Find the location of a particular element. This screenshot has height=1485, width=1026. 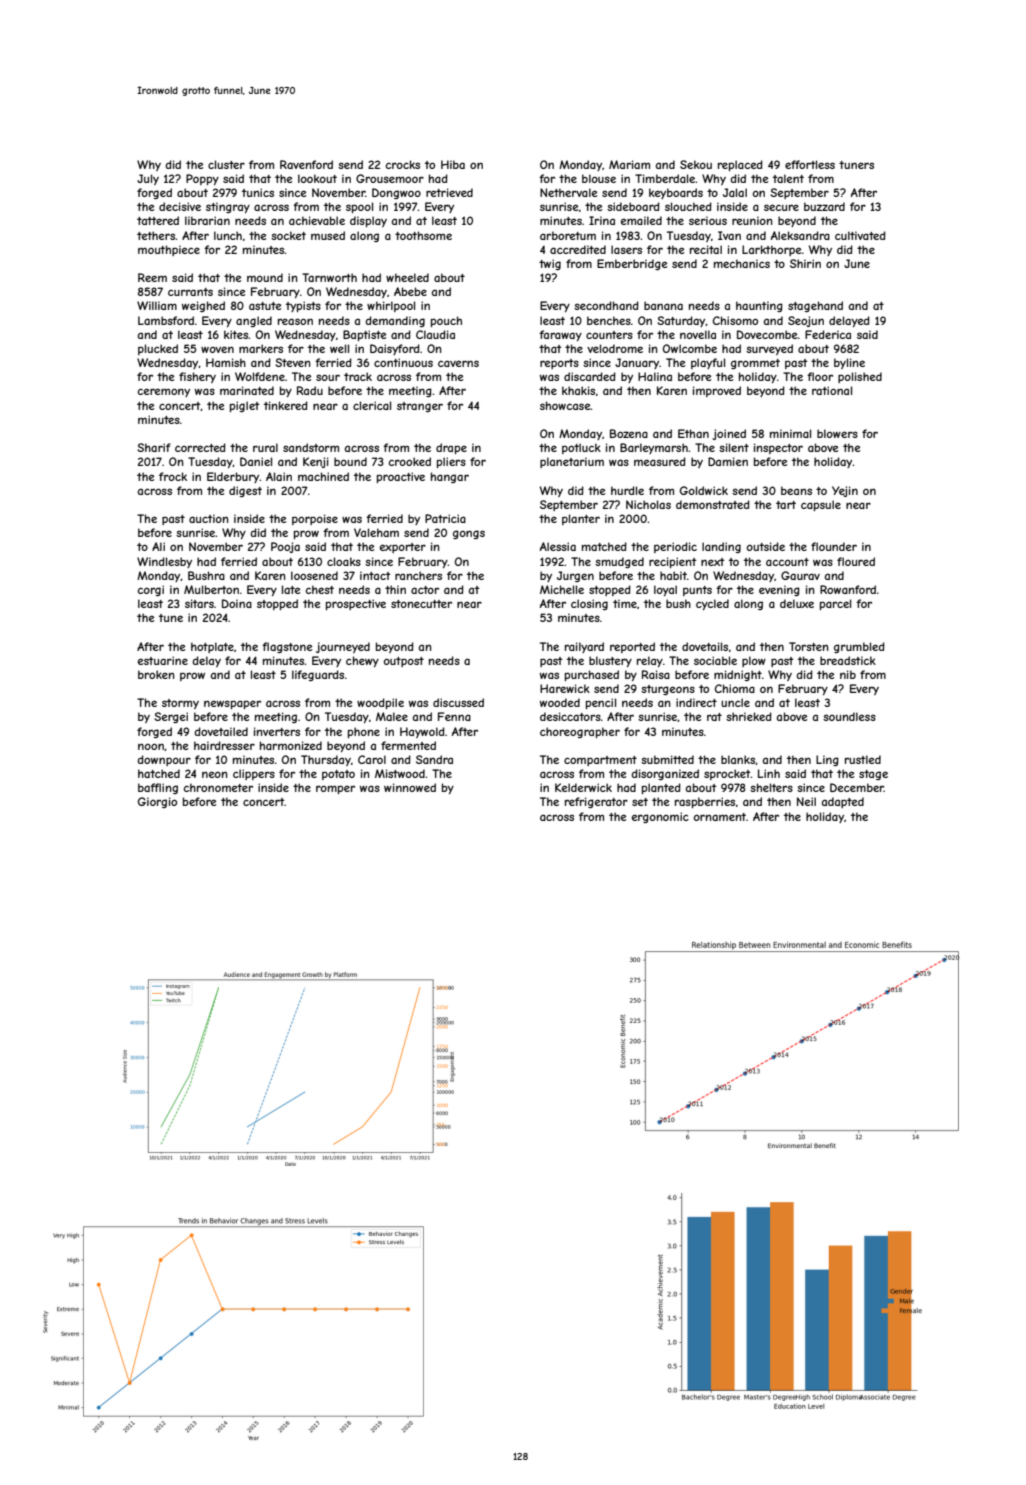

rustled is located at coordinates (863, 759).
